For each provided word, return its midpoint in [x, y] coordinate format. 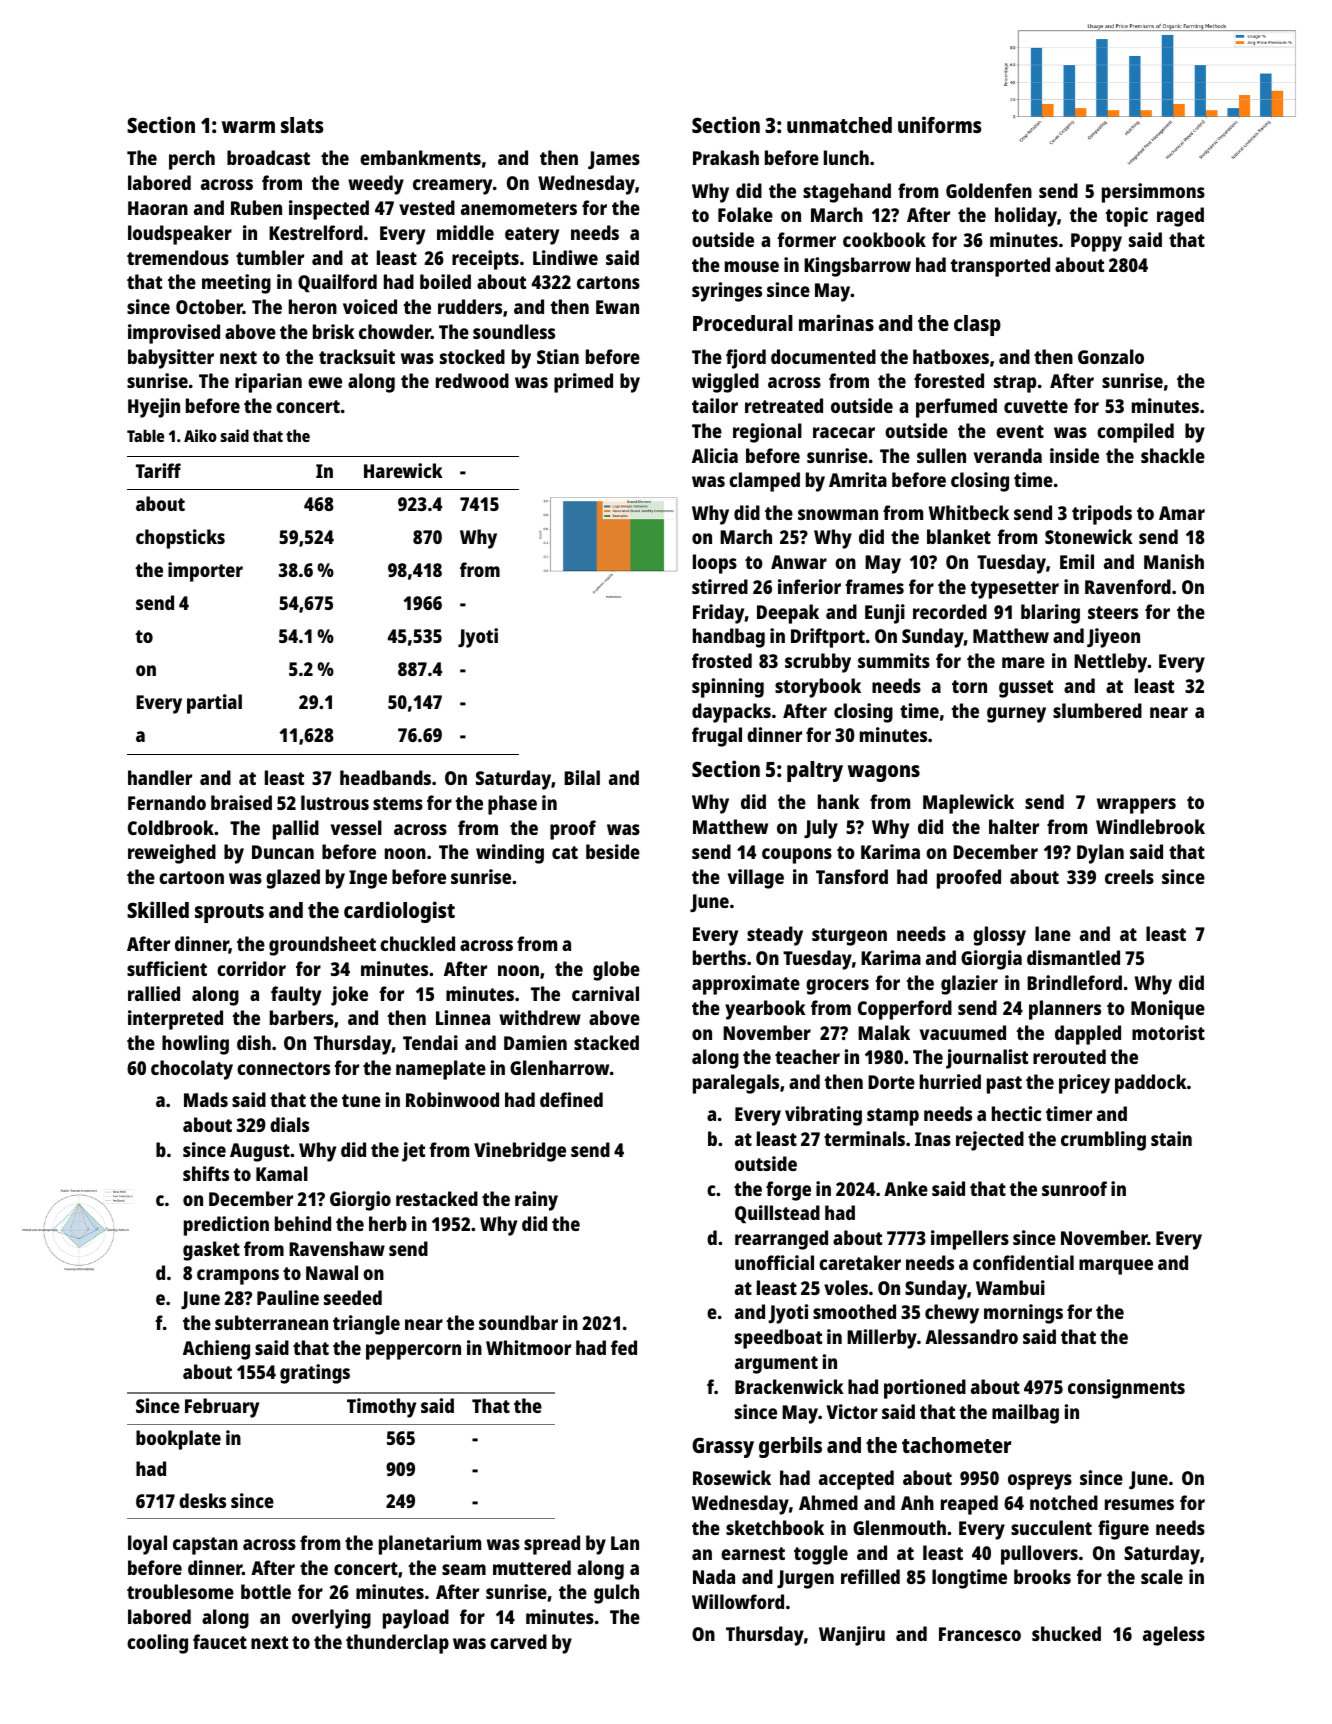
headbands [385, 777]
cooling [157, 1644]
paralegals [736, 1084]
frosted [722, 660]
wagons [884, 773]
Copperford [905, 1010]
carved [518, 1641]
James [614, 160]
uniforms [940, 124]
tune [361, 1100]
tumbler [270, 257]
